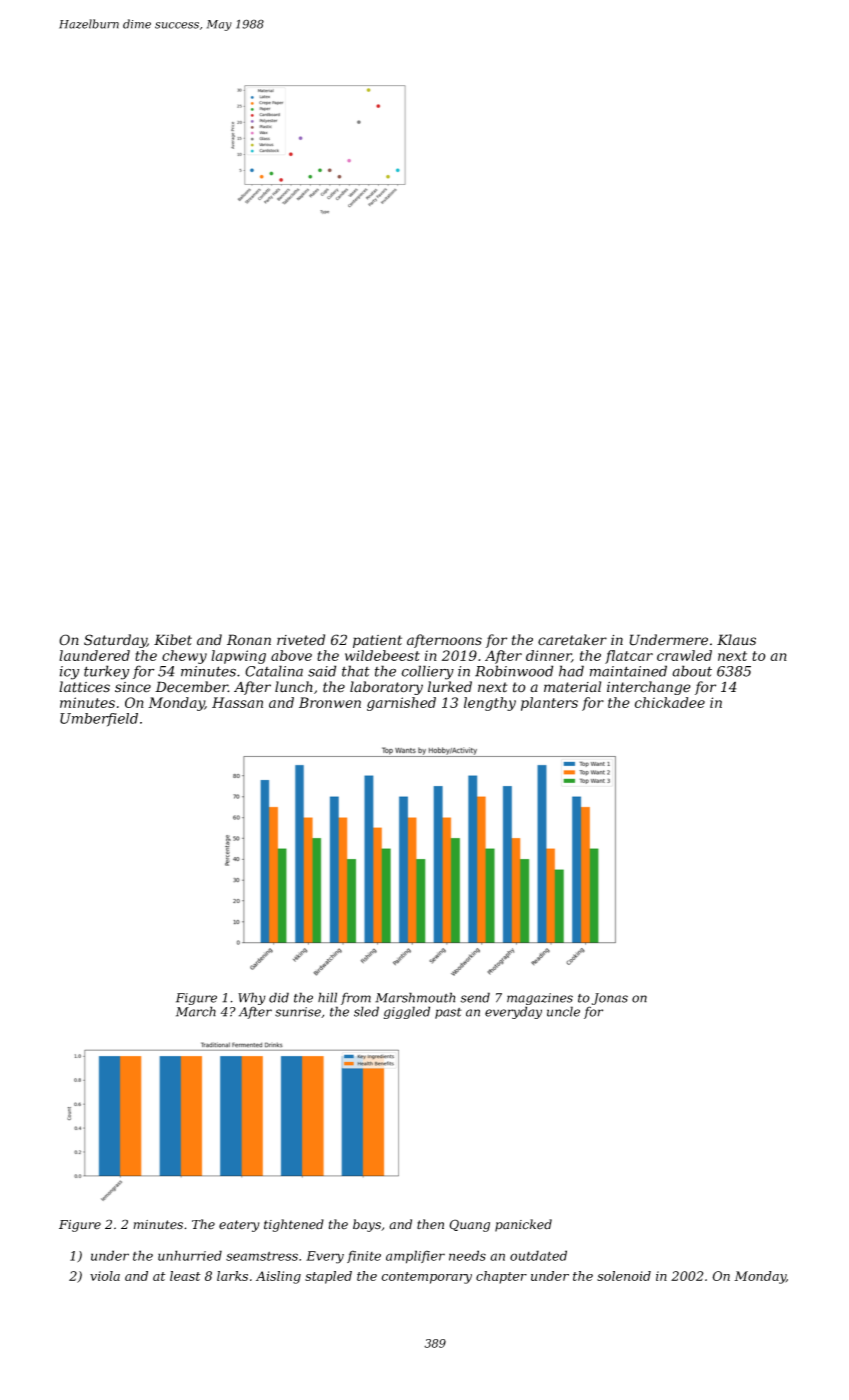  I want to click on Umberfield, so click(99, 720).
